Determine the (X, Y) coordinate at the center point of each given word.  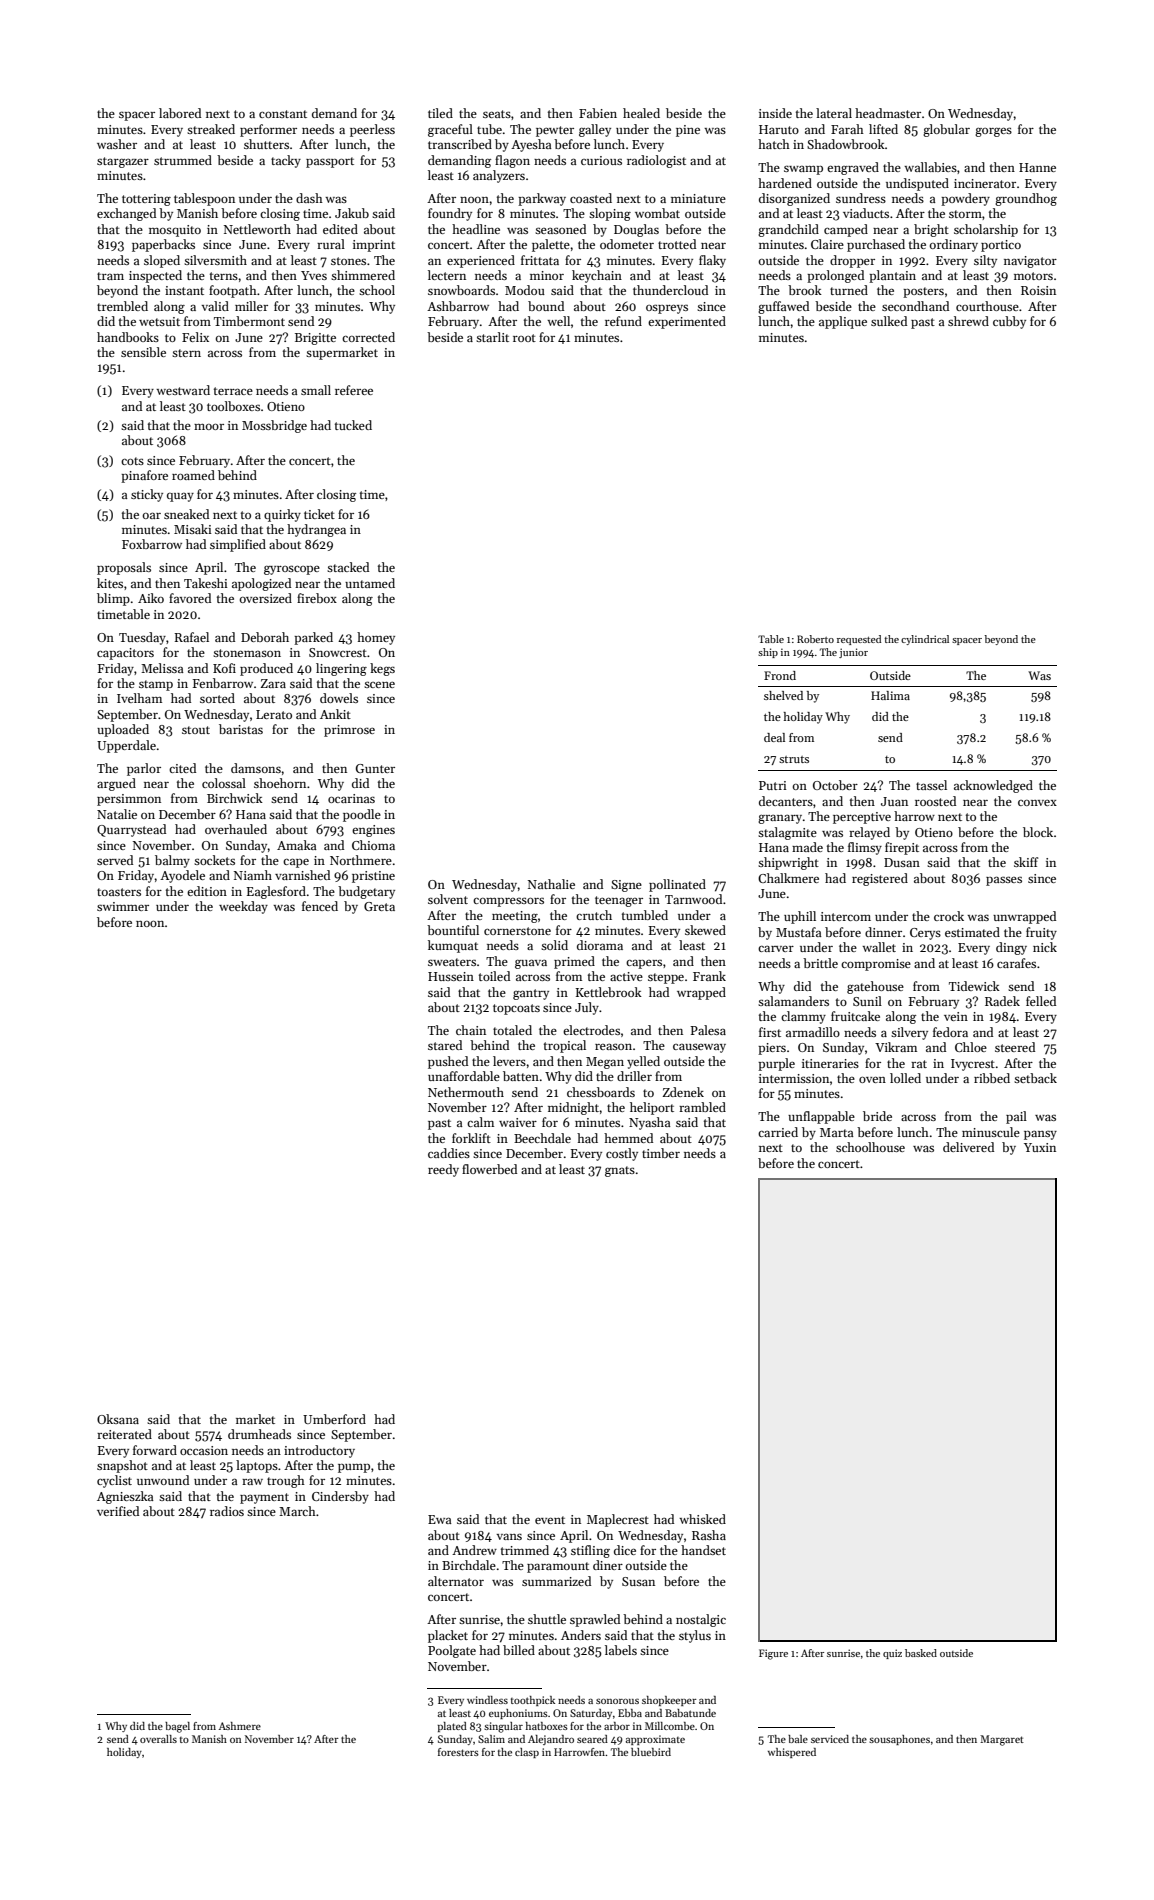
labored (180, 113)
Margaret (1002, 1740)
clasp (527, 1753)
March (297, 1511)
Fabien (598, 113)
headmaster (888, 113)
